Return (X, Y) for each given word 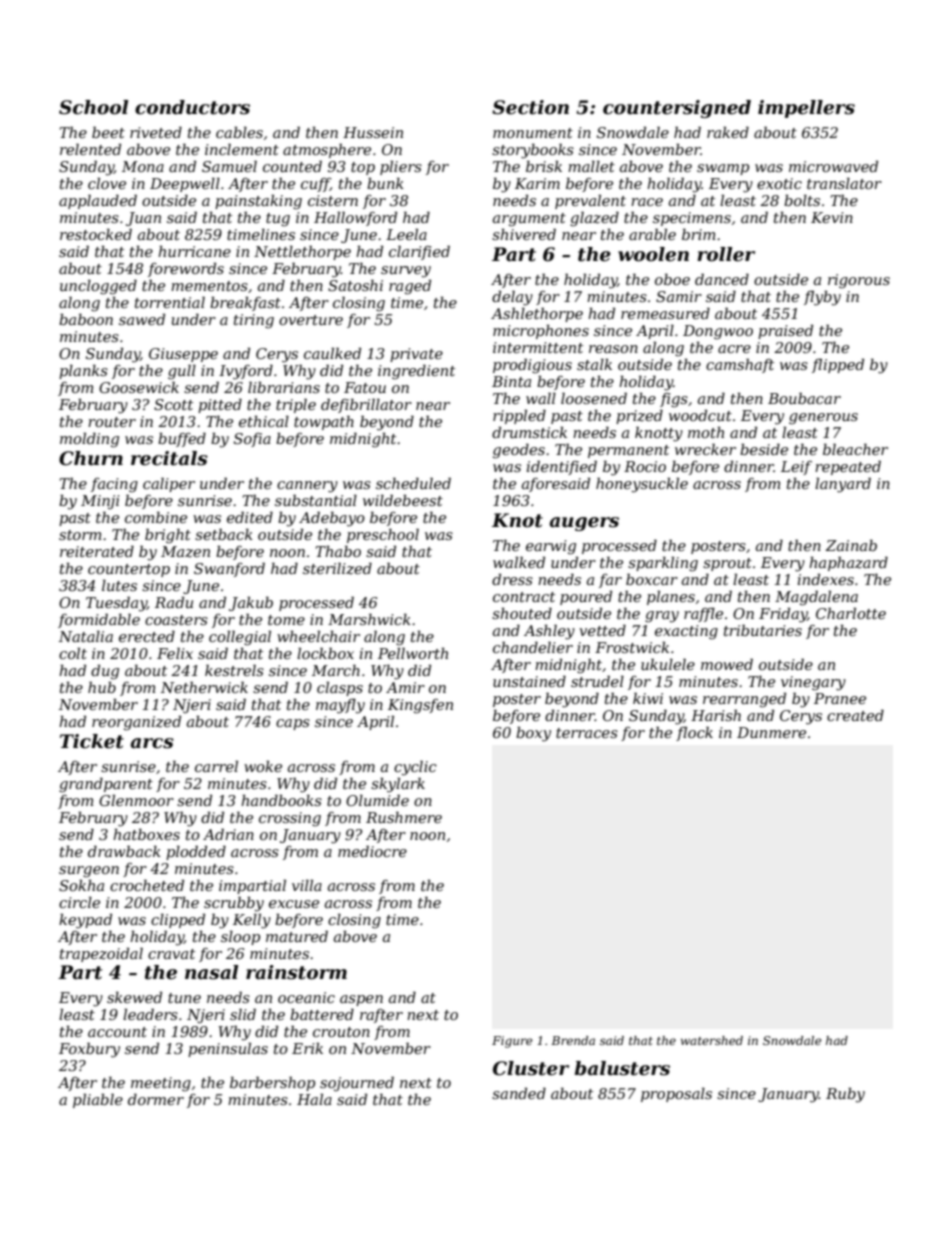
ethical (264, 421)
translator (844, 183)
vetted (602, 630)
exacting (686, 632)
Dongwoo (718, 332)
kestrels (234, 670)
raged (410, 287)
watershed (712, 1040)
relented (90, 149)
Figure (512, 1042)
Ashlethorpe (537, 314)
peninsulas (228, 1049)
